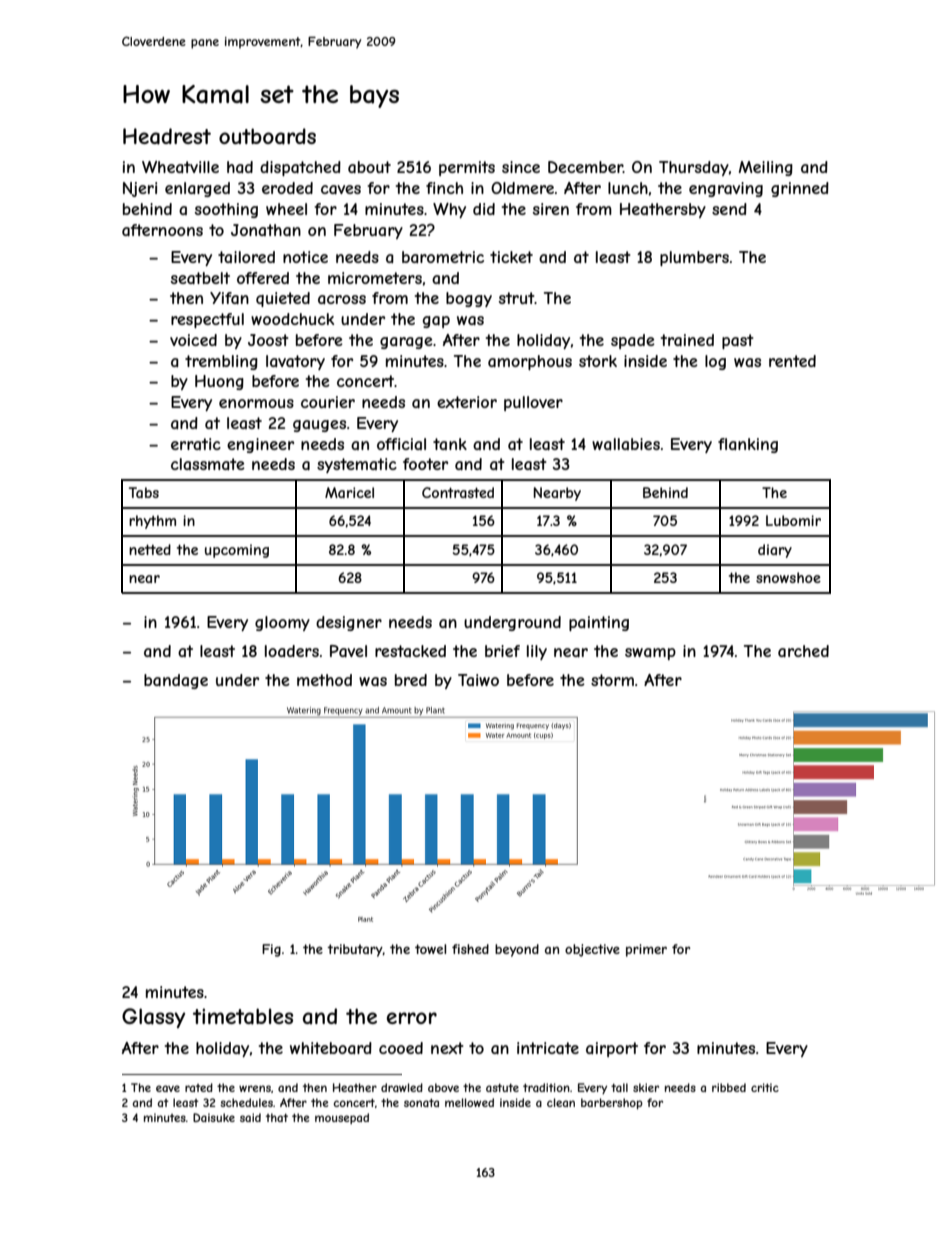 This page has height=1233, width=952. I want to click on grinned, so click(800, 189).
